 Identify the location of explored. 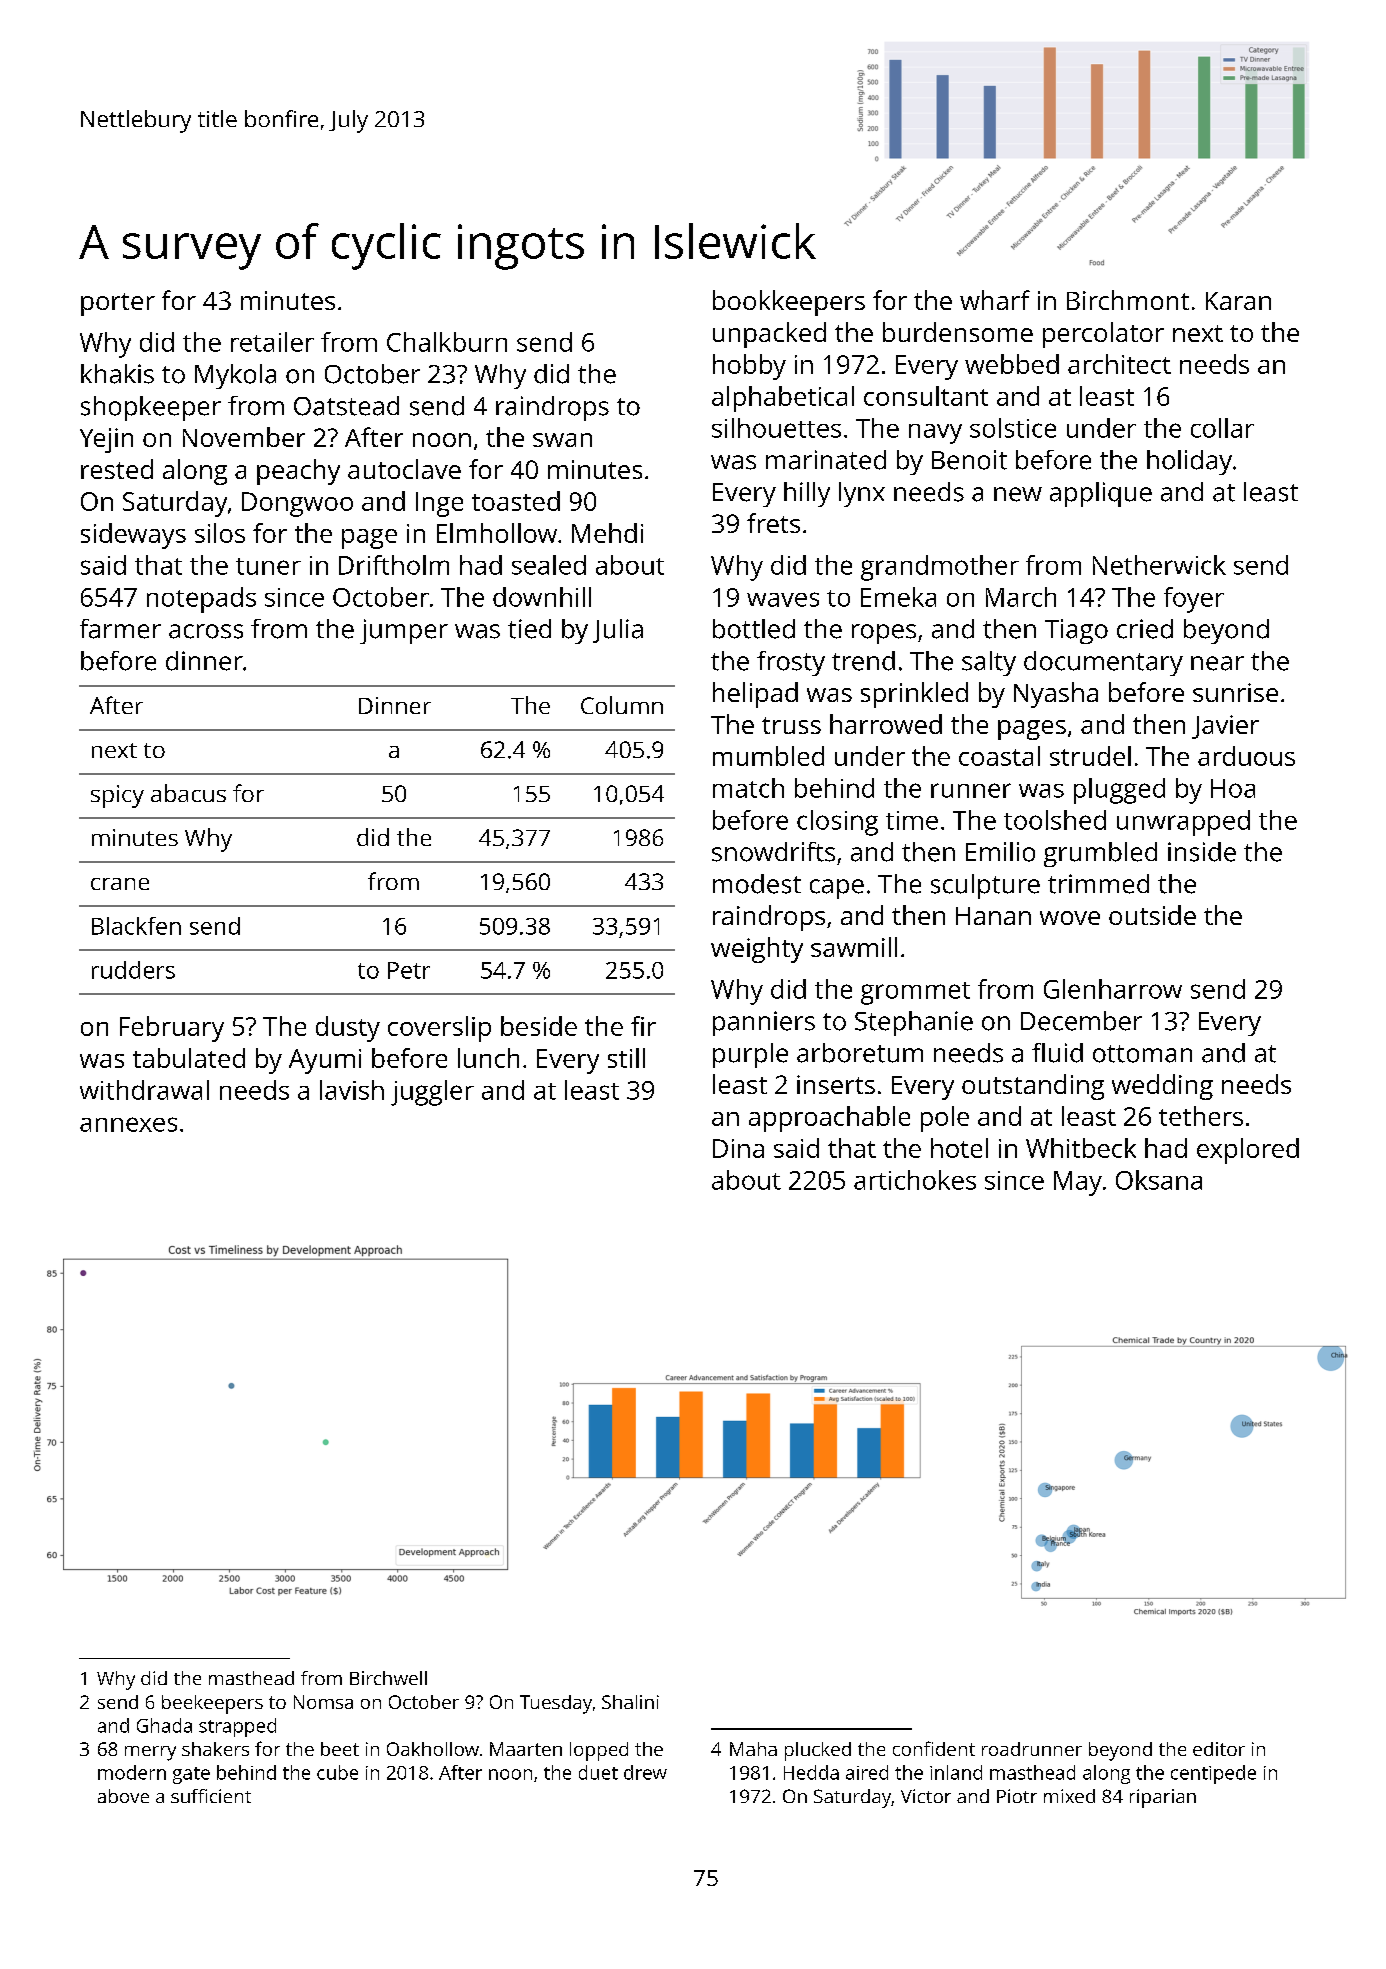
(1248, 1151).
